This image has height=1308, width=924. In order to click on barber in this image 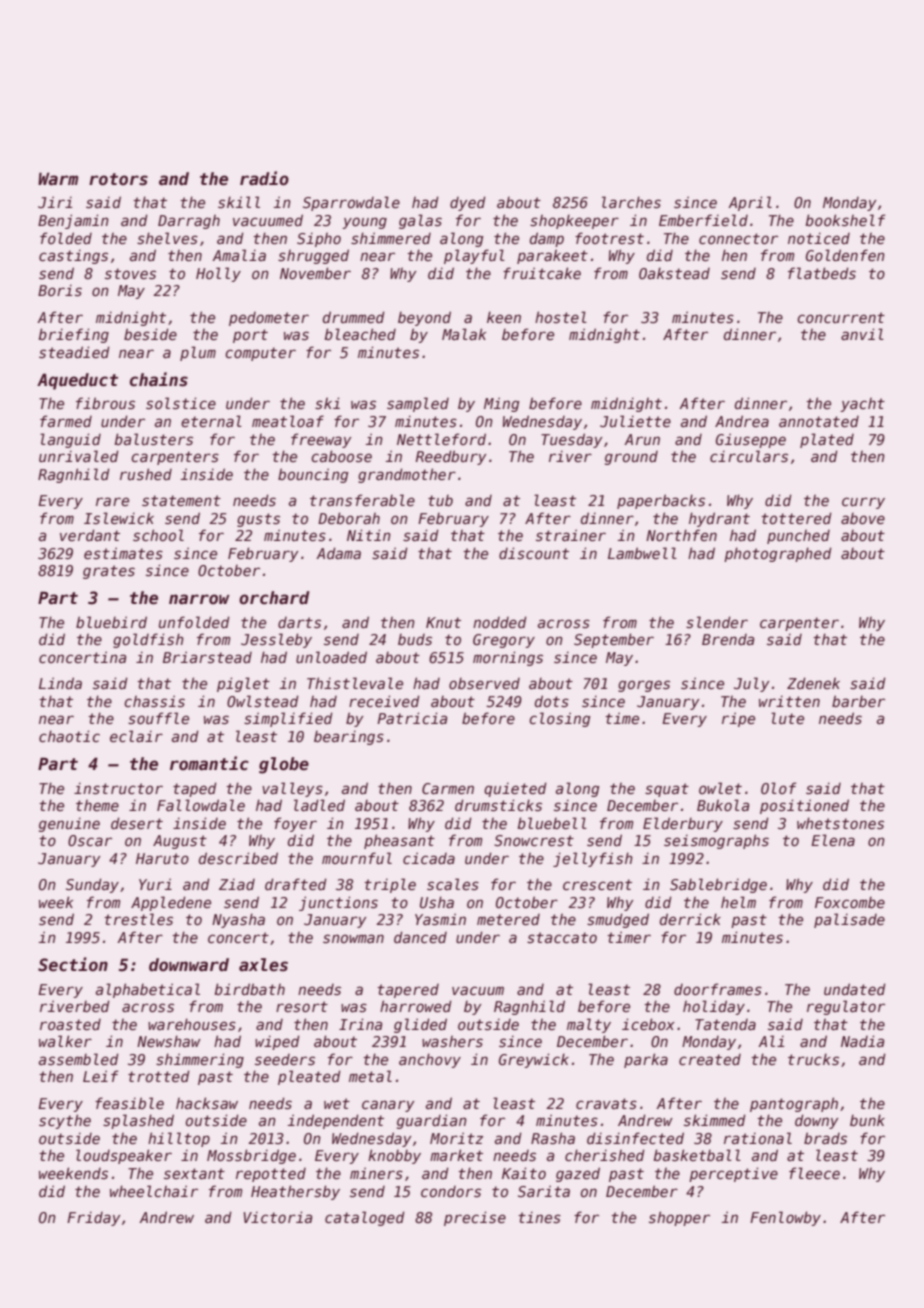, I will do `click(858, 701)`.
